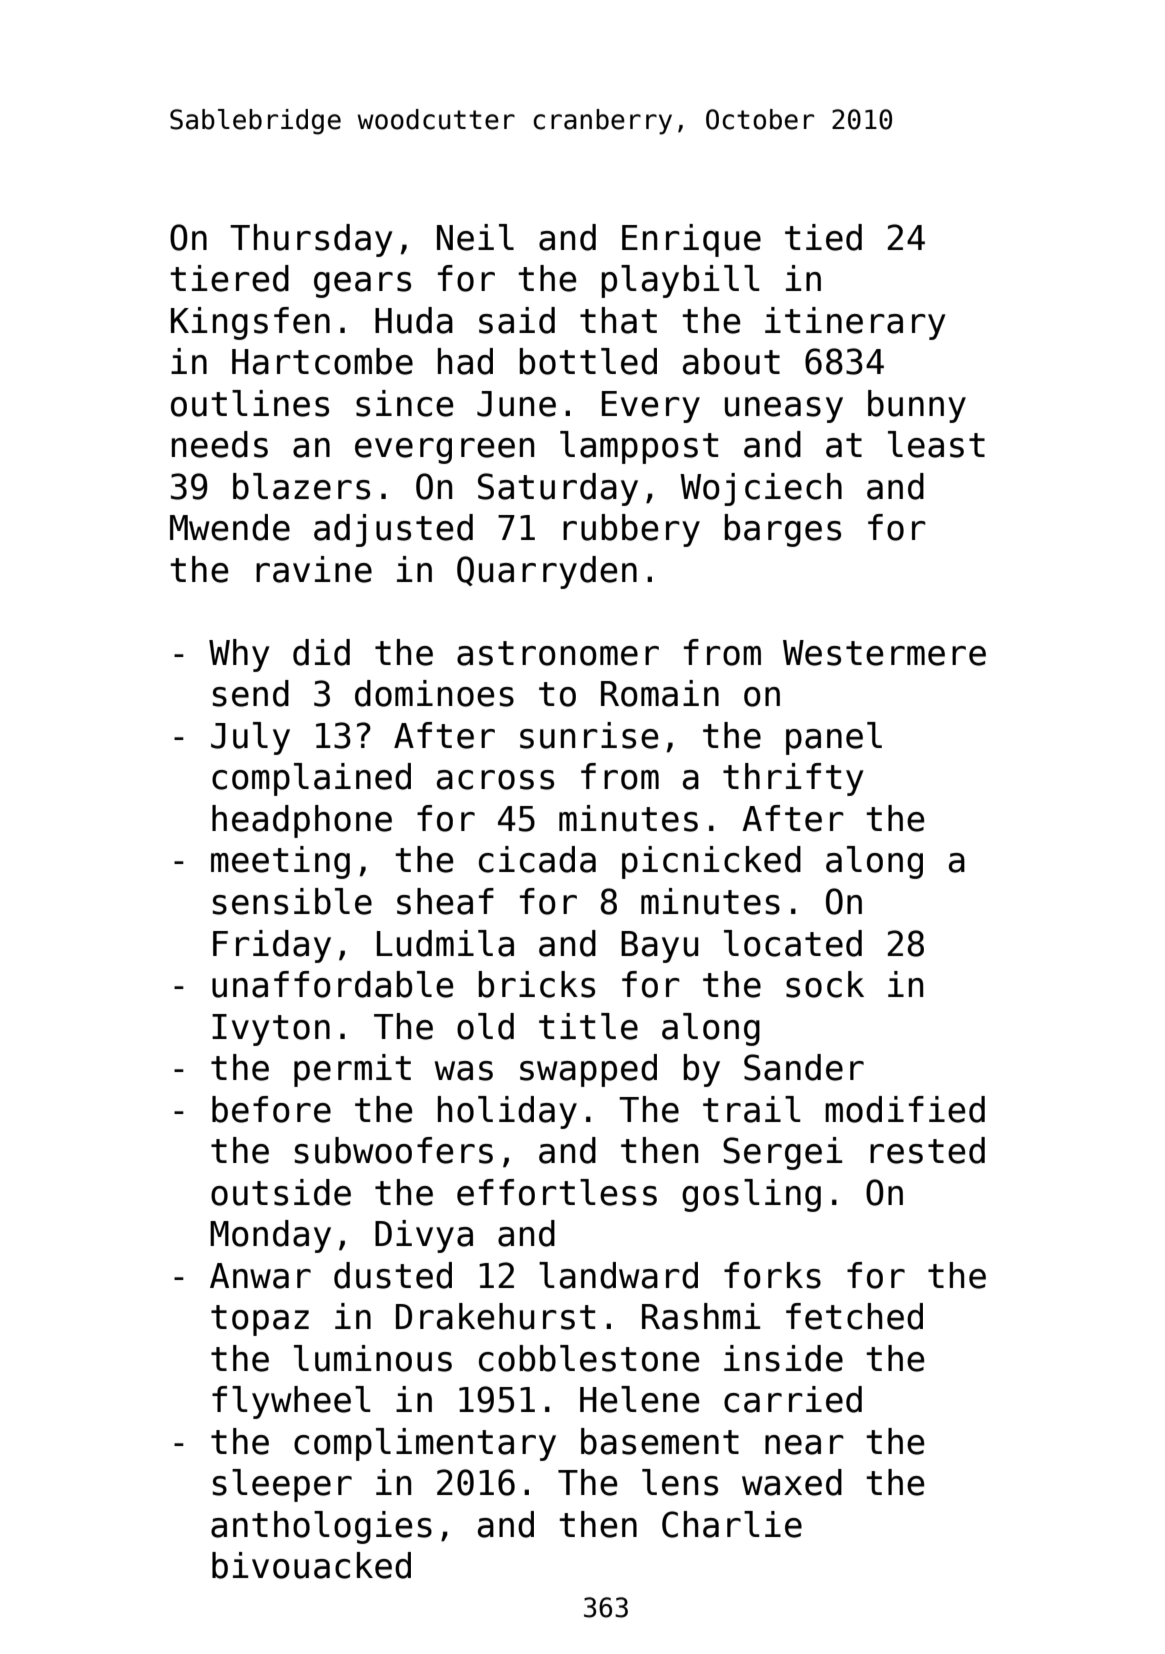  I want to click on bivouacked, so click(311, 1565).
